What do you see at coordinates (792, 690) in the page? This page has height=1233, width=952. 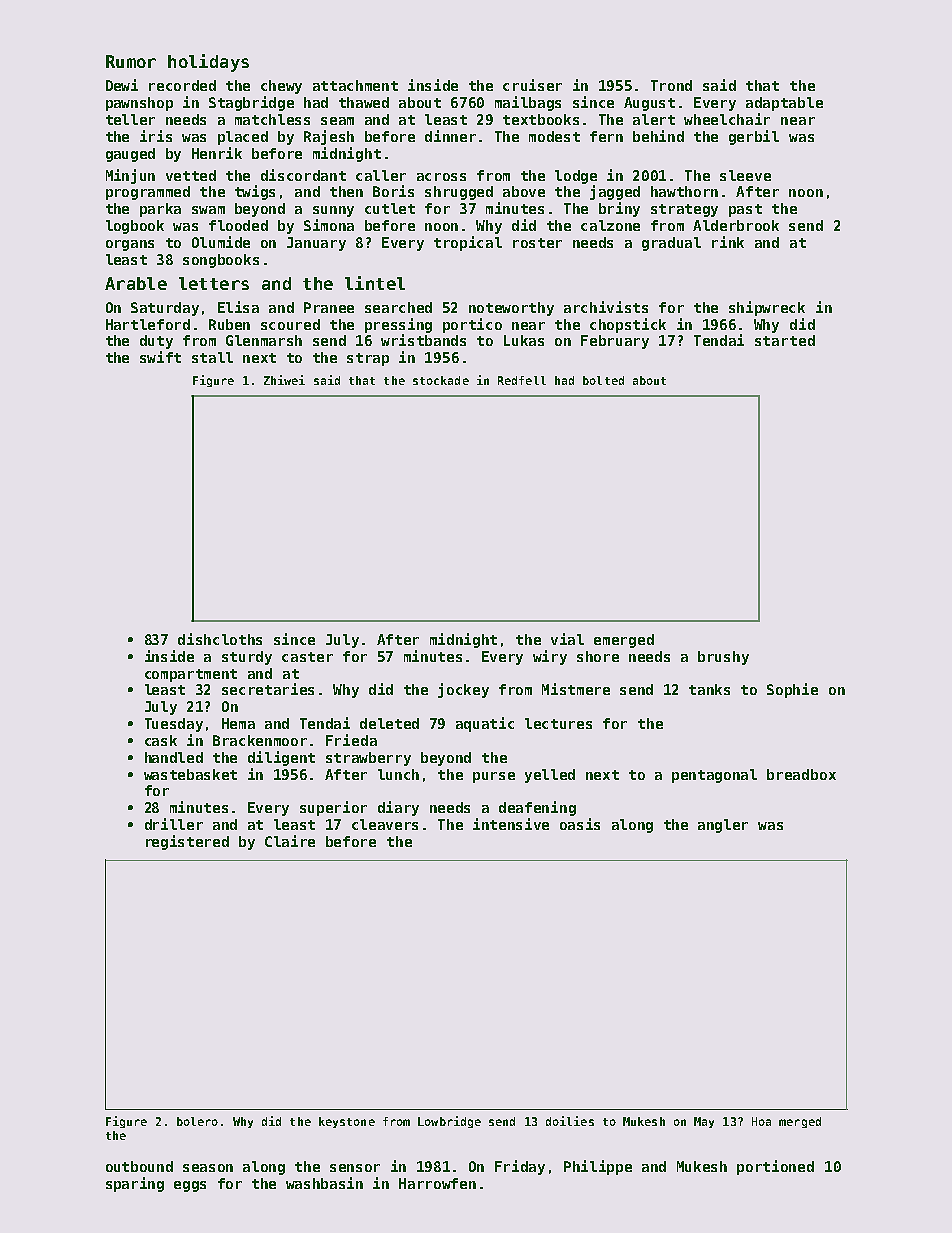 I see `Sophie` at bounding box center [792, 690].
